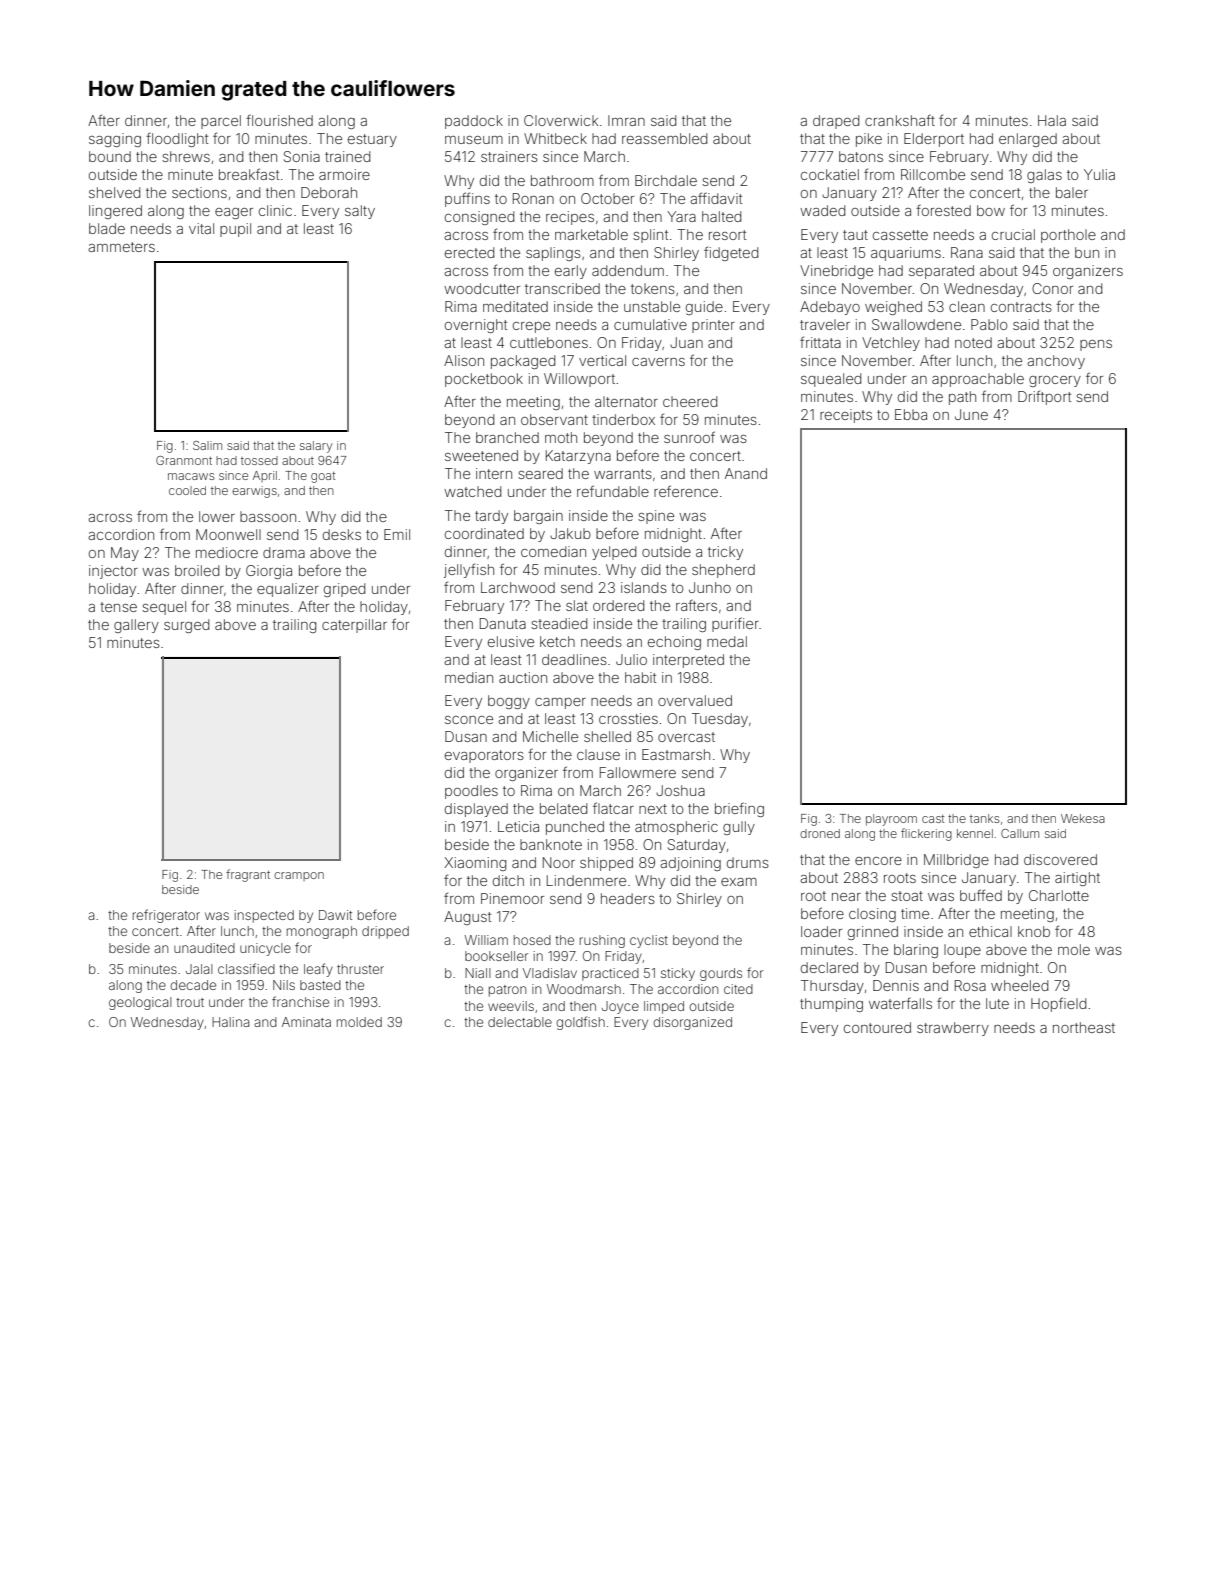 The height and width of the screenshot is (1572, 1215). I want to click on paddock, so click(474, 122).
